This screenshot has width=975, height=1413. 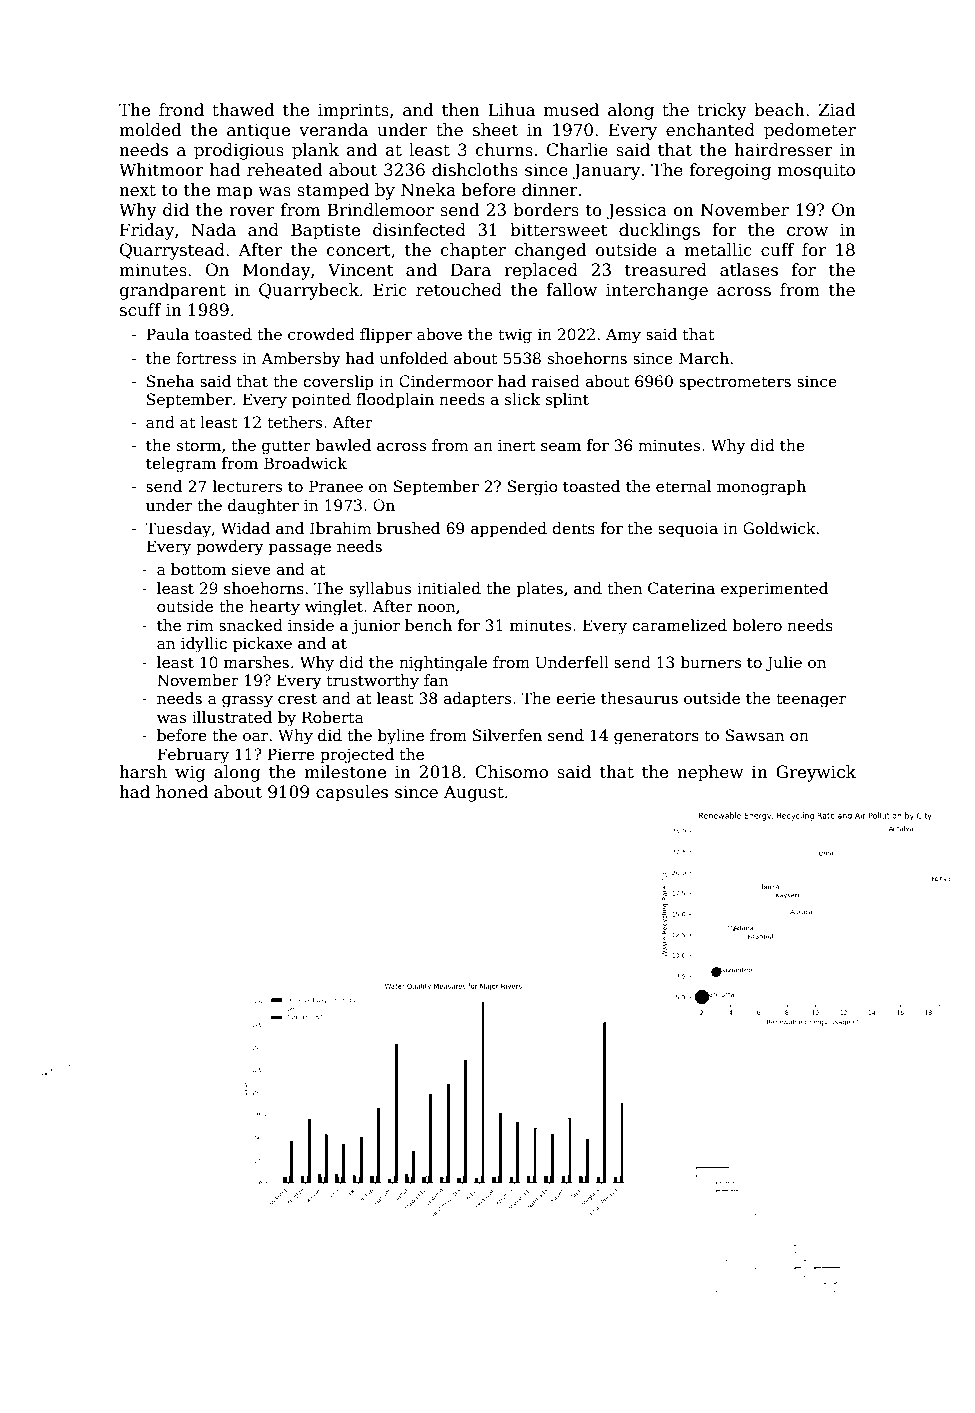 I want to click on mused, so click(x=571, y=110).
